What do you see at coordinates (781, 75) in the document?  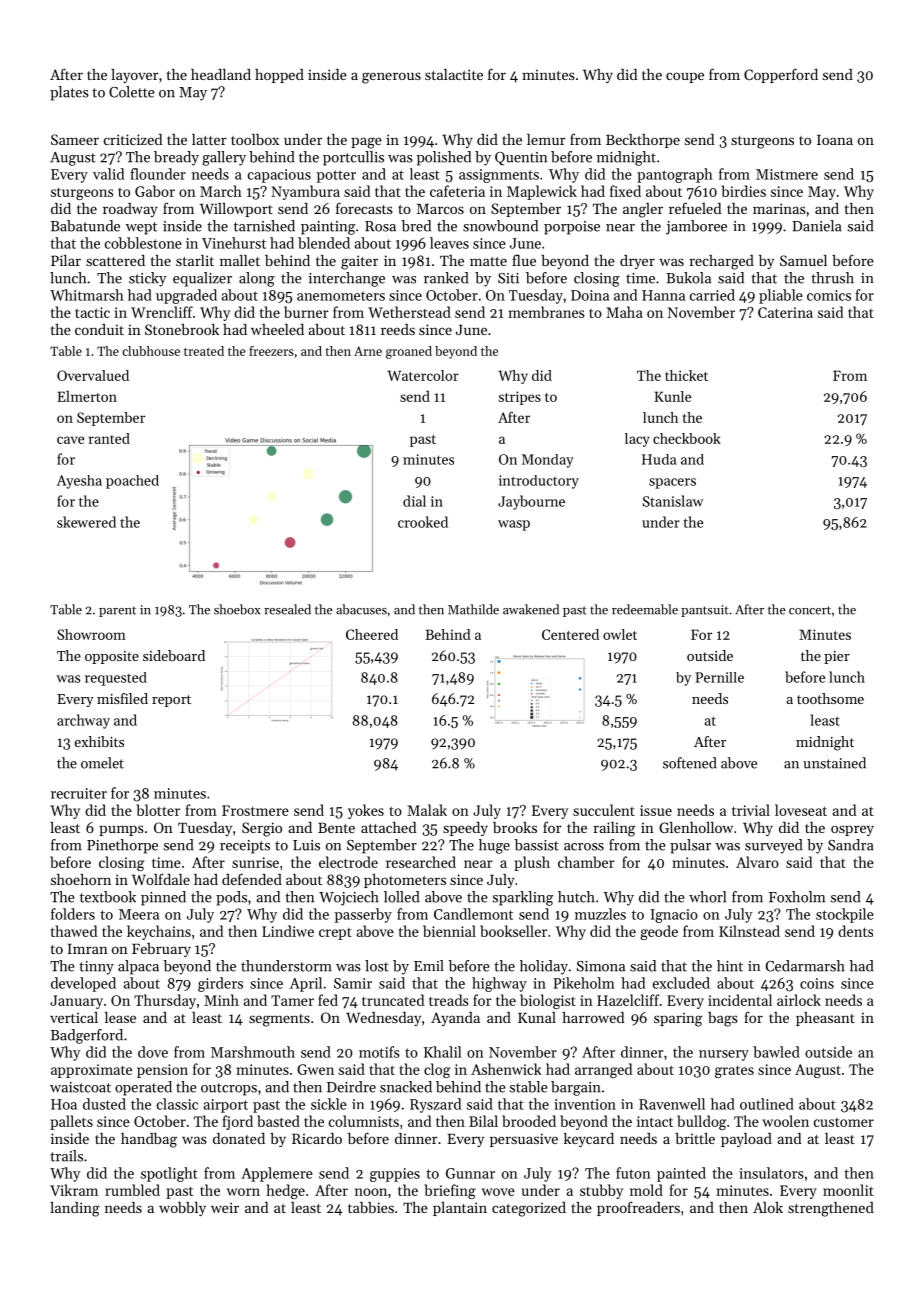 I see `Copperford` at bounding box center [781, 75].
